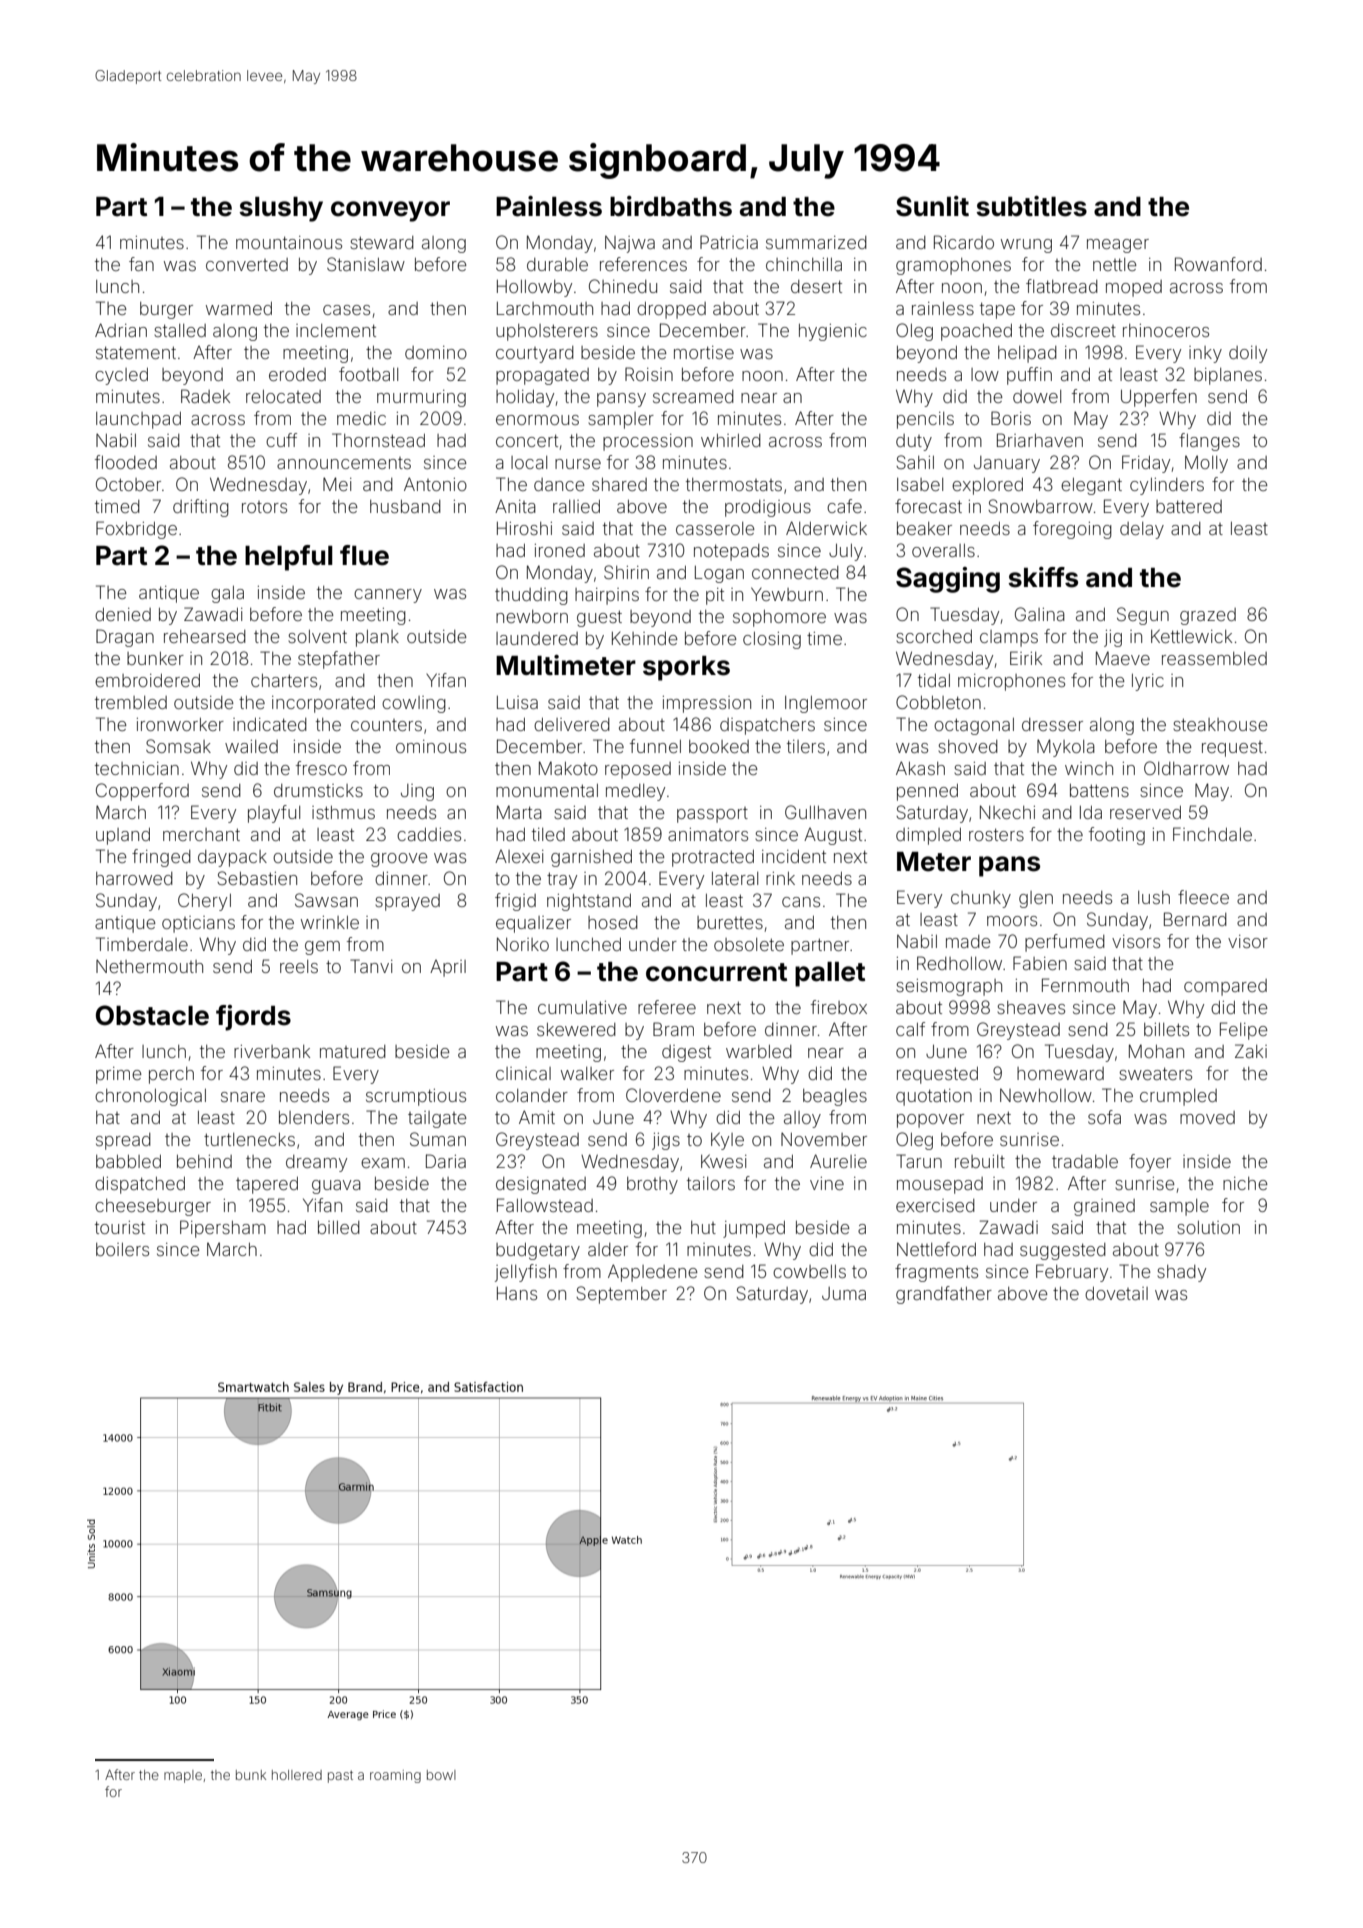 This page has width=1363, height=1928. Describe the element at coordinates (1031, 1007) in the page. I see `sheaves` at that location.
